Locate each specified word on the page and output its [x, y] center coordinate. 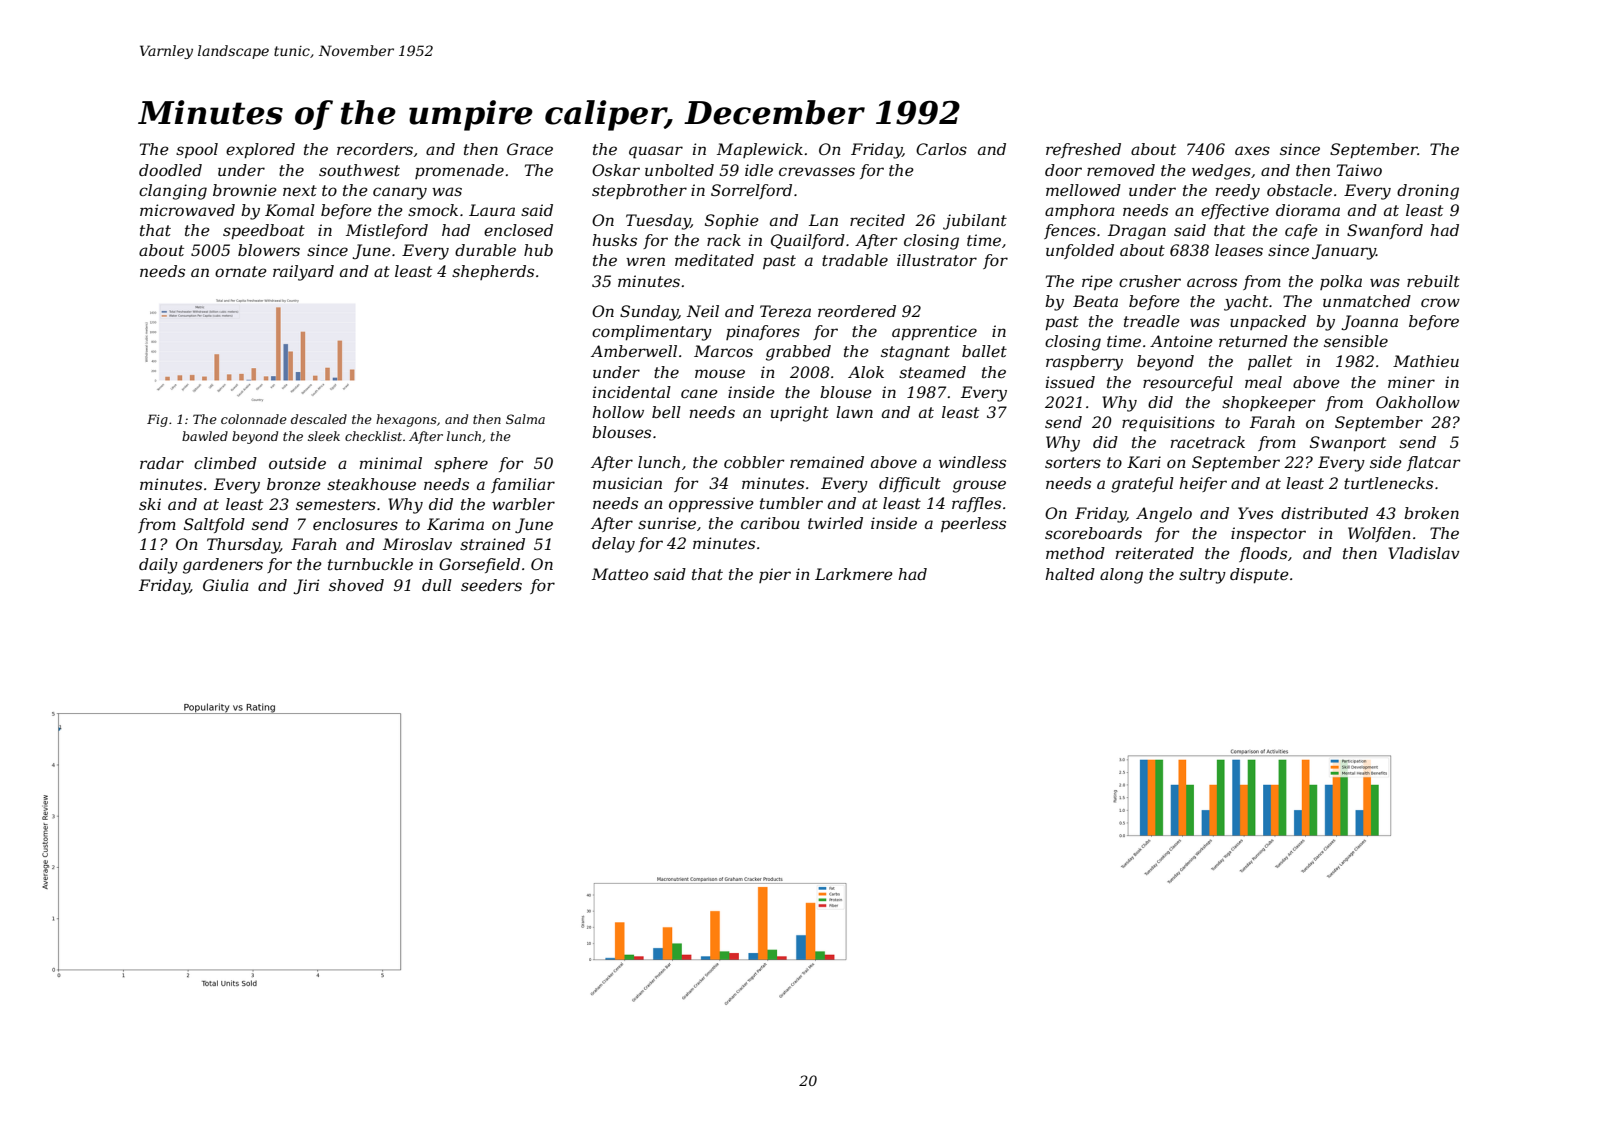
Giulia [226, 585]
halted [1070, 574]
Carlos [941, 149]
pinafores [763, 332]
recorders [375, 149]
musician [627, 483]
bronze [294, 484]
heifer [1203, 484]
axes [1252, 150]
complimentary [652, 333]
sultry [1202, 576]
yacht [1246, 303]
